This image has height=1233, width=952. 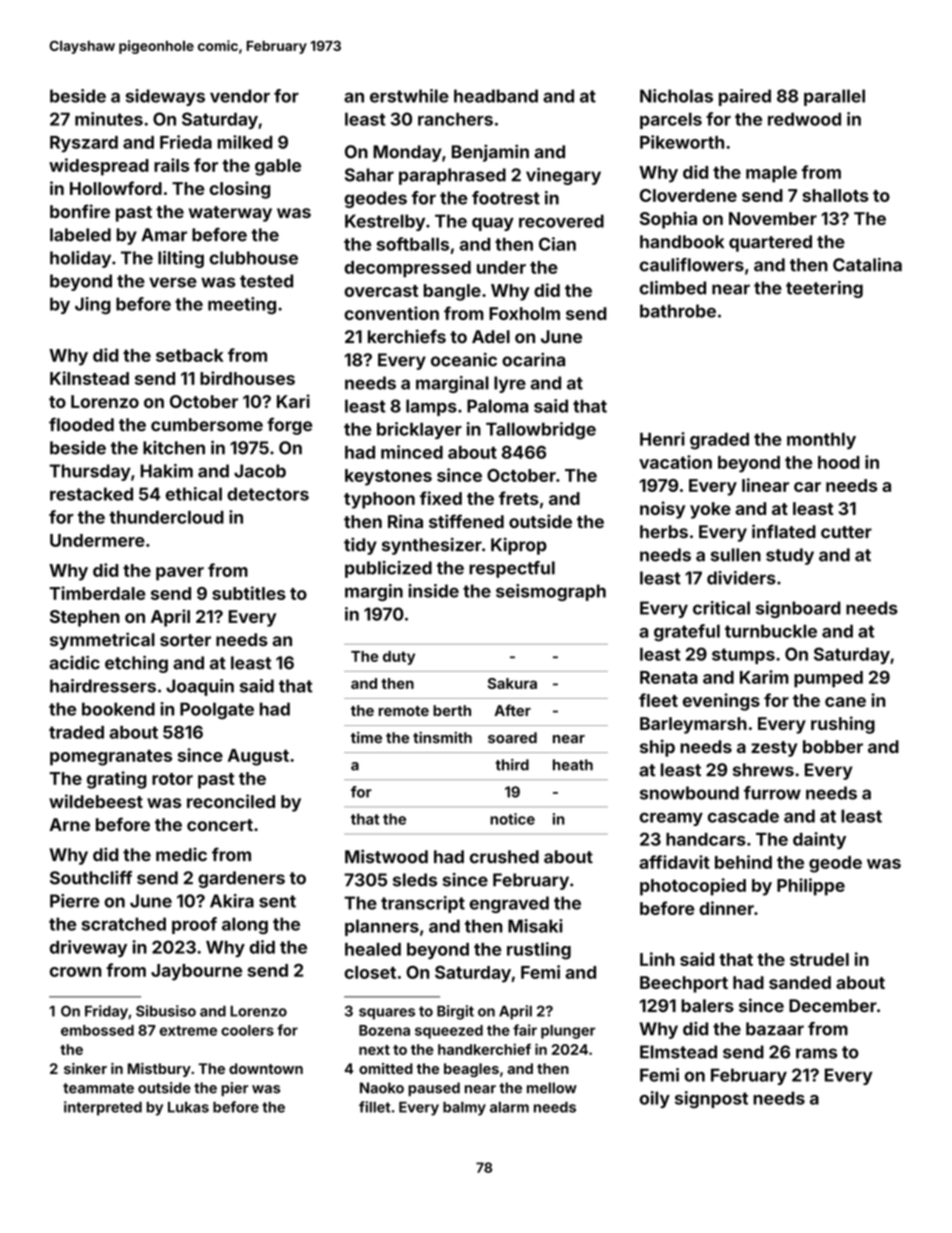 What do you see at coordinates (245, 142) in the image?
I see `milked` at bounding box center [245, 142].
